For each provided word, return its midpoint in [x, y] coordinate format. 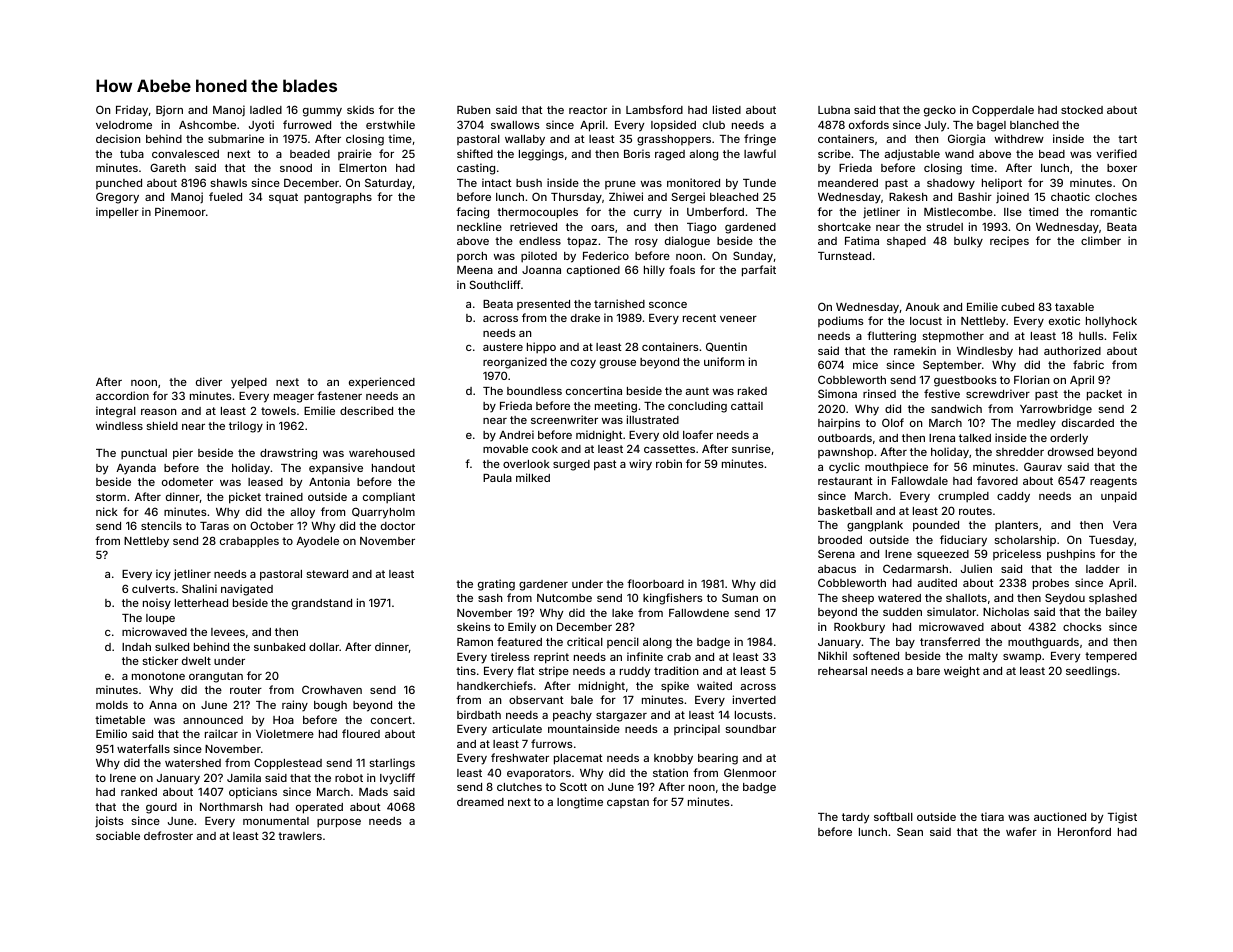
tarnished [619, 303]
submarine [236, 138]
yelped [249, 383]
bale [582, 700]
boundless [534, 391]
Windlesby [985, 352]
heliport [1002, 184]
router [246, 690]
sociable [118, 835]
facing [472, 213]
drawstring [288, 454]
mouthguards [1043, 643]
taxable [1074, 307]
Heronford [1084, 831]
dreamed [480, 802]
